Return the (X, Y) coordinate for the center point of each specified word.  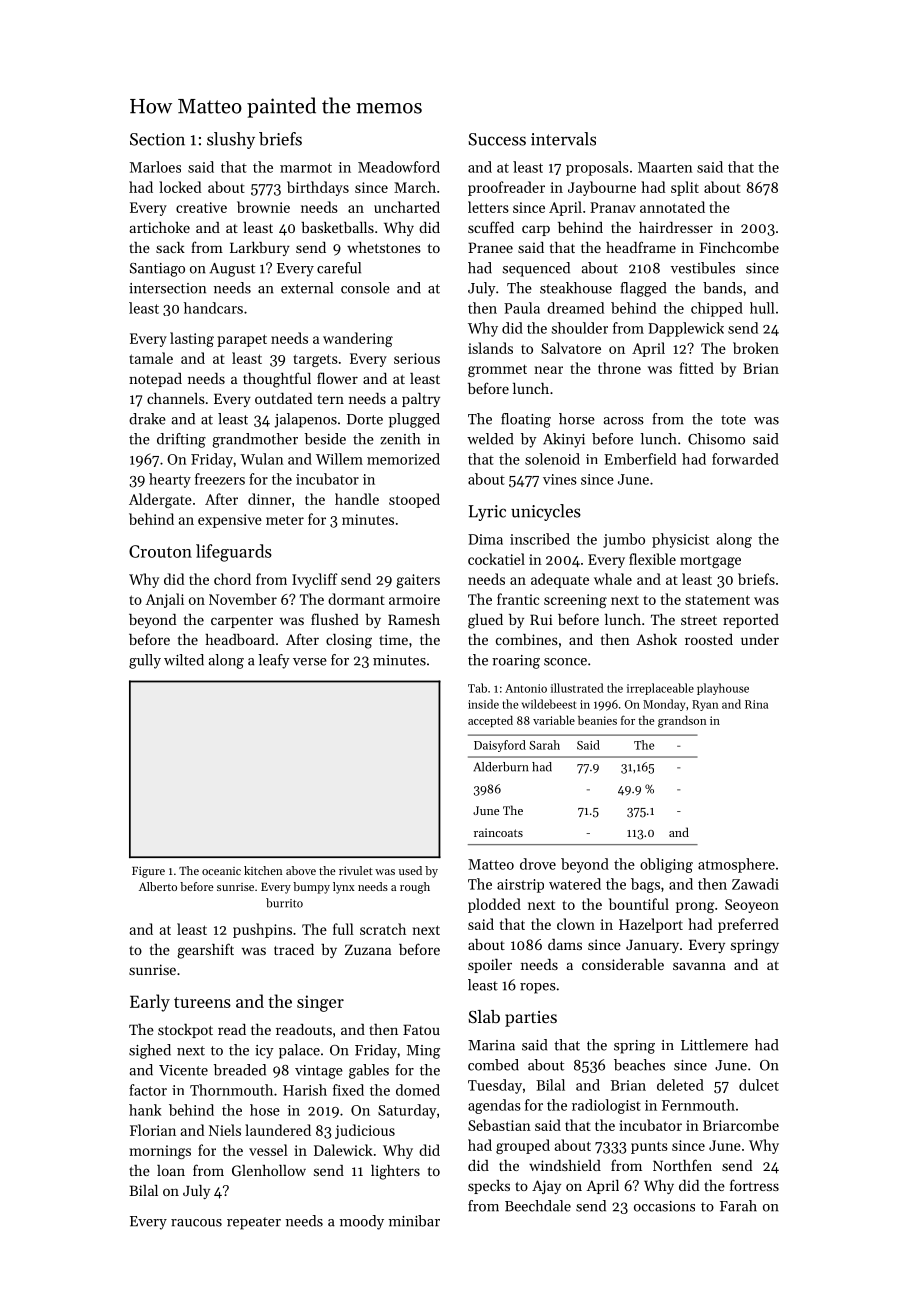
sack (170, 247)
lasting (192, 339)
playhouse (723, 689)
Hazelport (651, 925)
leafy (274, 661)
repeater (254, 1223)
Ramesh (414, 619)
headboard (240, 639)
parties (531, 1019)
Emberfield (640, 459)
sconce (565, 662)
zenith (400, 439)
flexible (652, 559)
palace (299, 1051)
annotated (672, 207)
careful (339, 268)
